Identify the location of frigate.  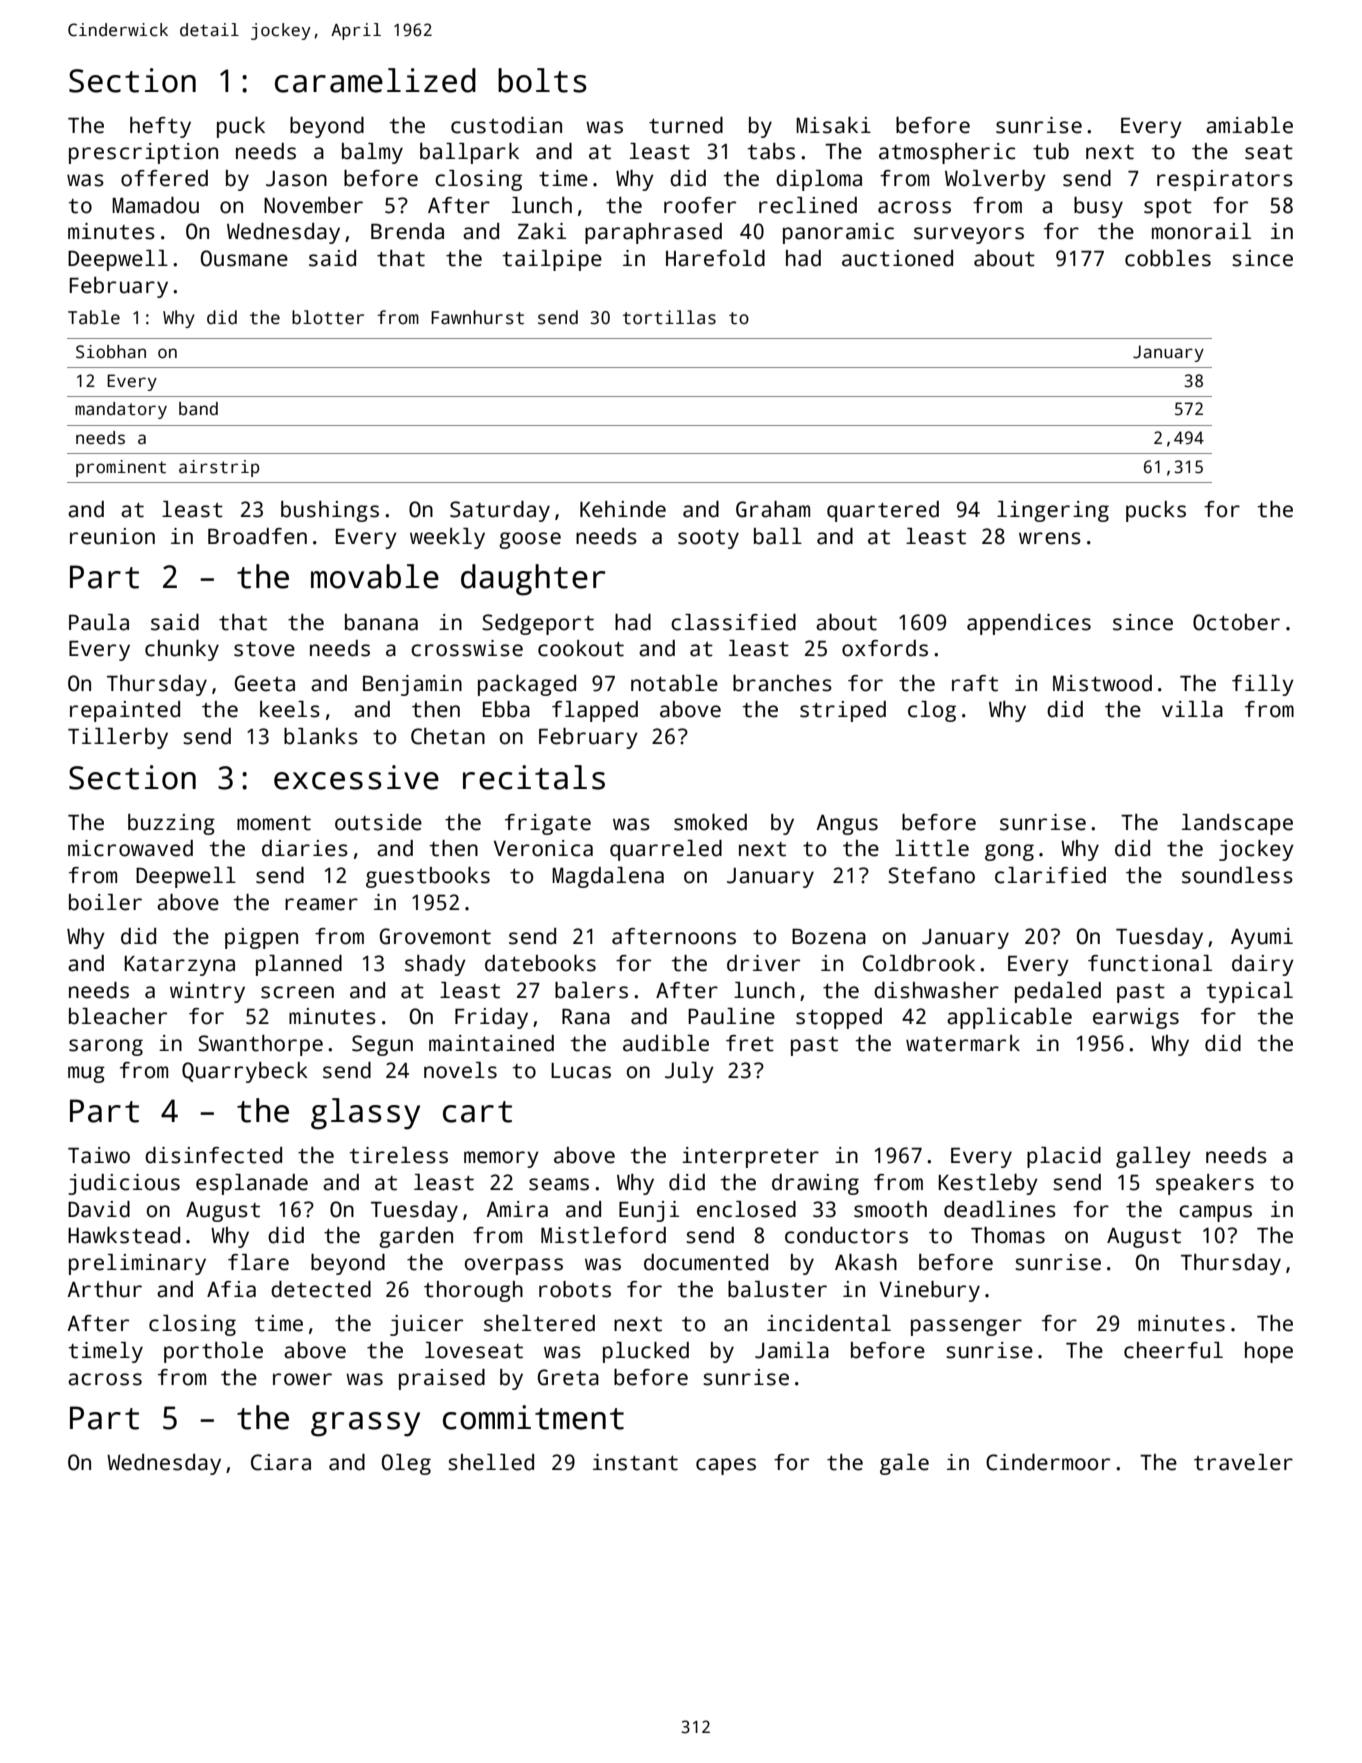
(548, 824).
